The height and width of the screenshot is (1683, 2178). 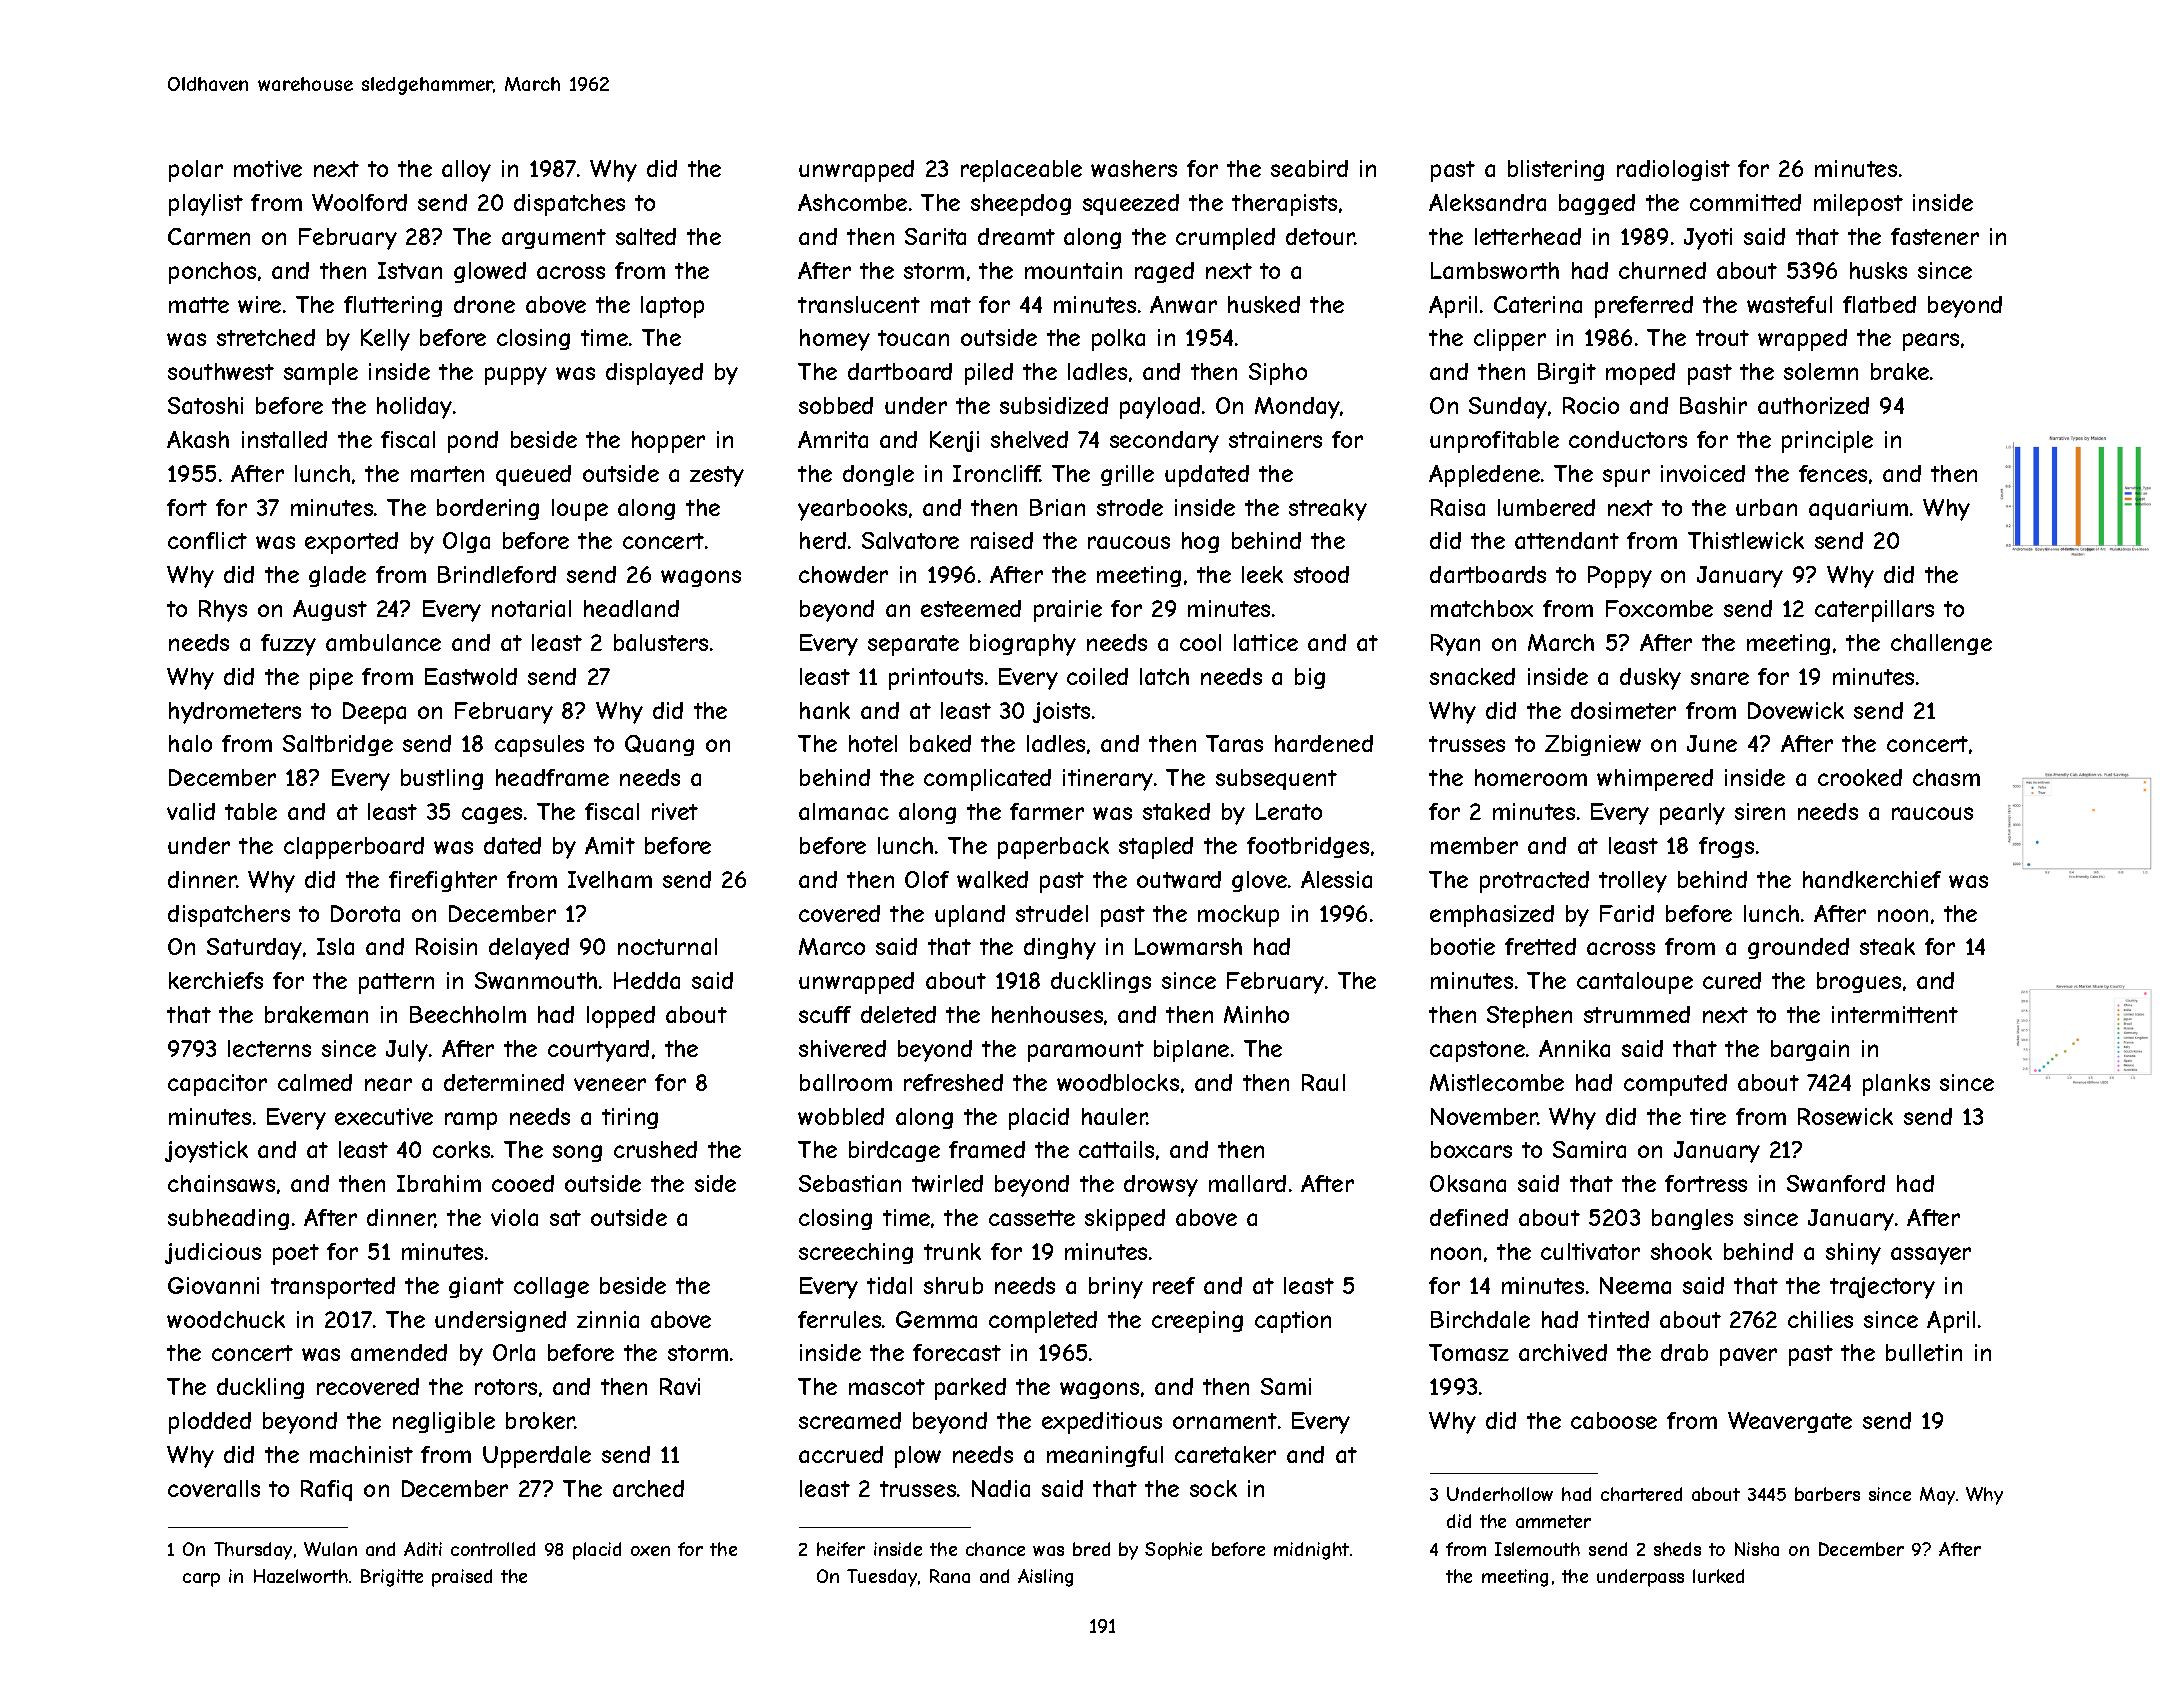 I want to click on staked, so click(x=1176, y=811).
